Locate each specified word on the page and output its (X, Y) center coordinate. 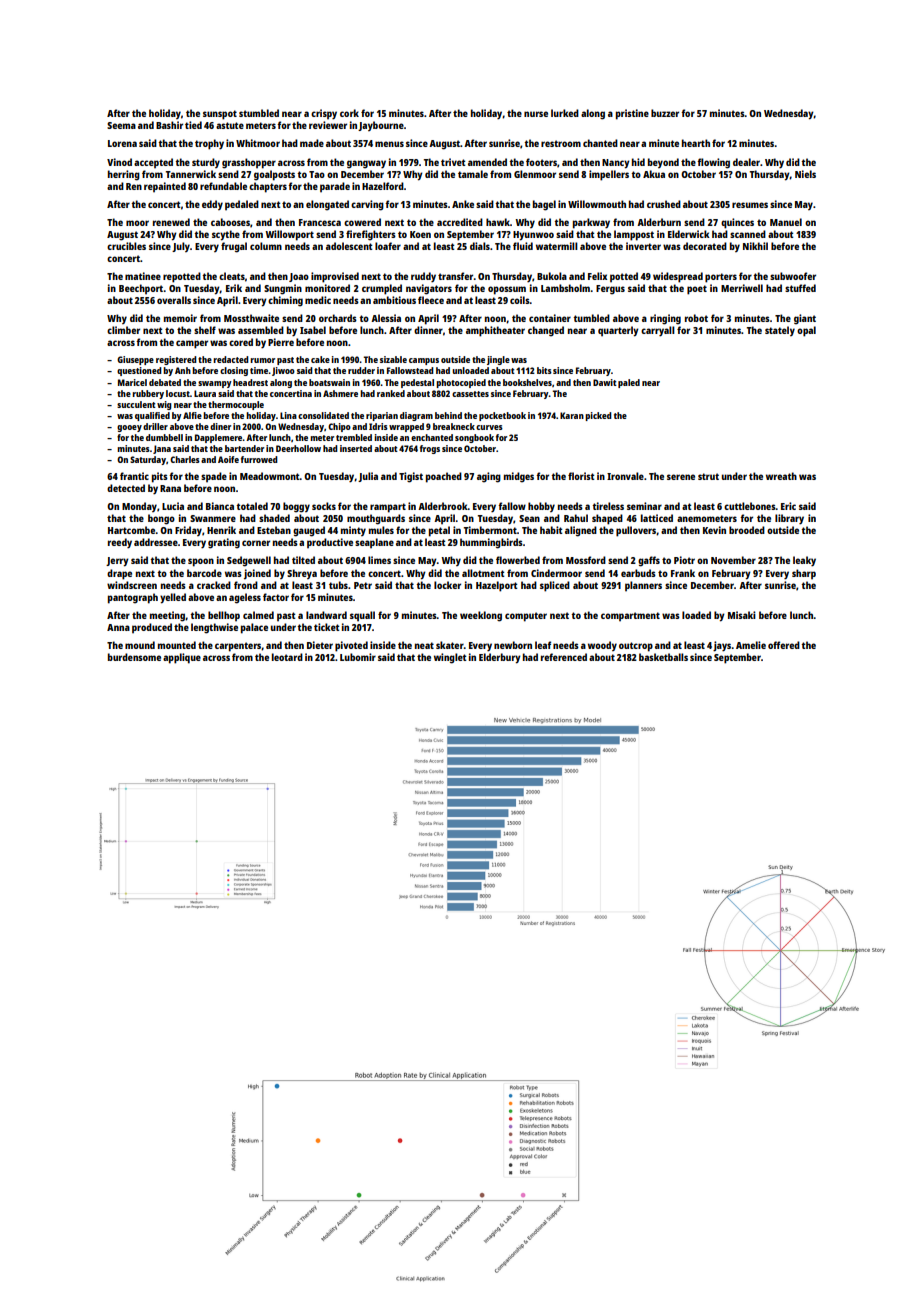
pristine (632, 114)
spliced (555, 586)
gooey (129, 428)
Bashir (169, 125)
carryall (658, 331)
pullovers (636, 531)
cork (349, 113)
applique (182, 658)
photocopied (461, 383)
